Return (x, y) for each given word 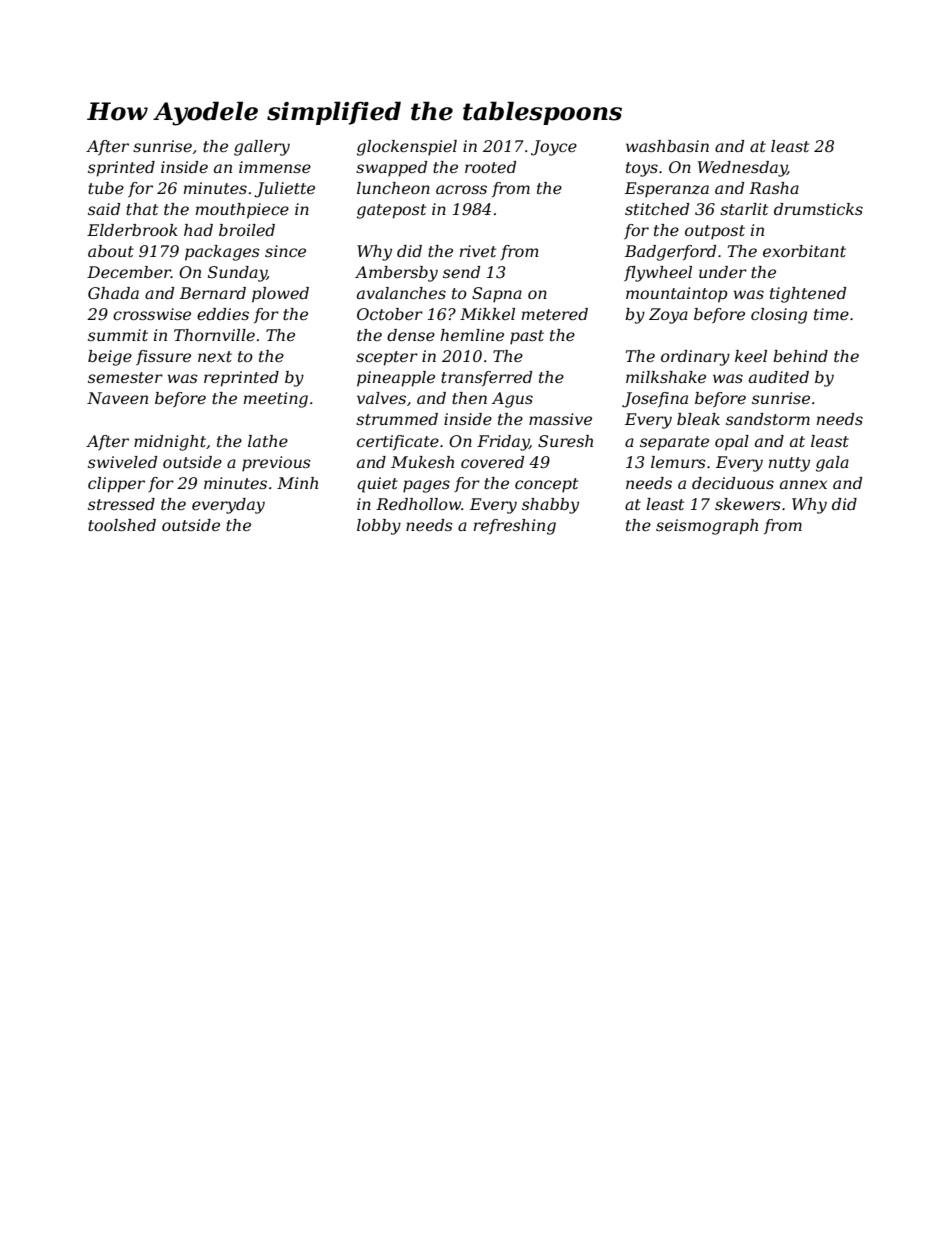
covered (492, 462)
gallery (262, 148)
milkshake (666, 377)
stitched (657, 209)
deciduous (733, 483)
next (215, 356)
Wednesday (742, 169)
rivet (478, 251)
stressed (121, 504)
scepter (387, 358)
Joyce (554, 148)
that (142, 209)
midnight (170, 443)
